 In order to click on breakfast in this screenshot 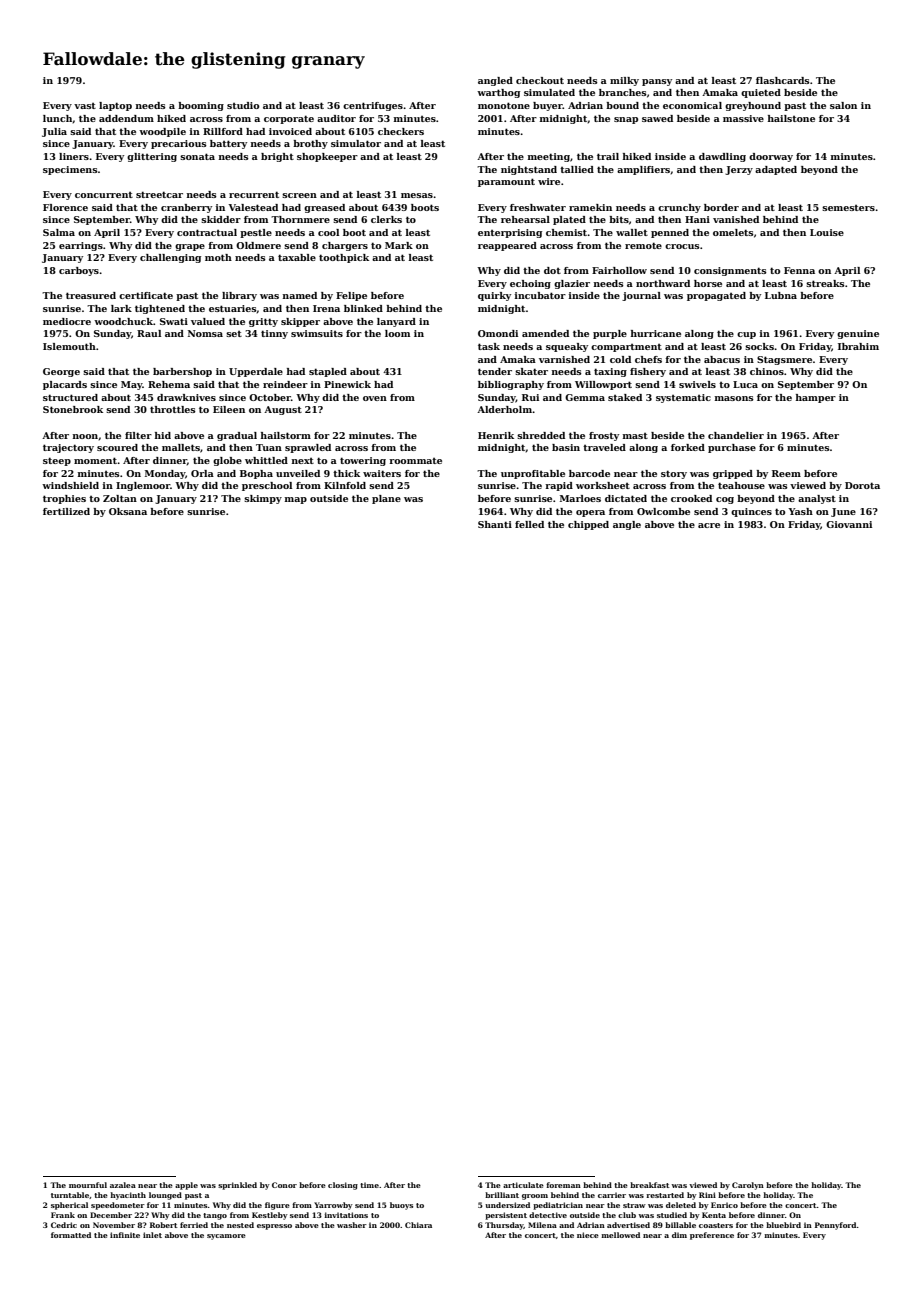, I will do `click(650, 1185)`.
